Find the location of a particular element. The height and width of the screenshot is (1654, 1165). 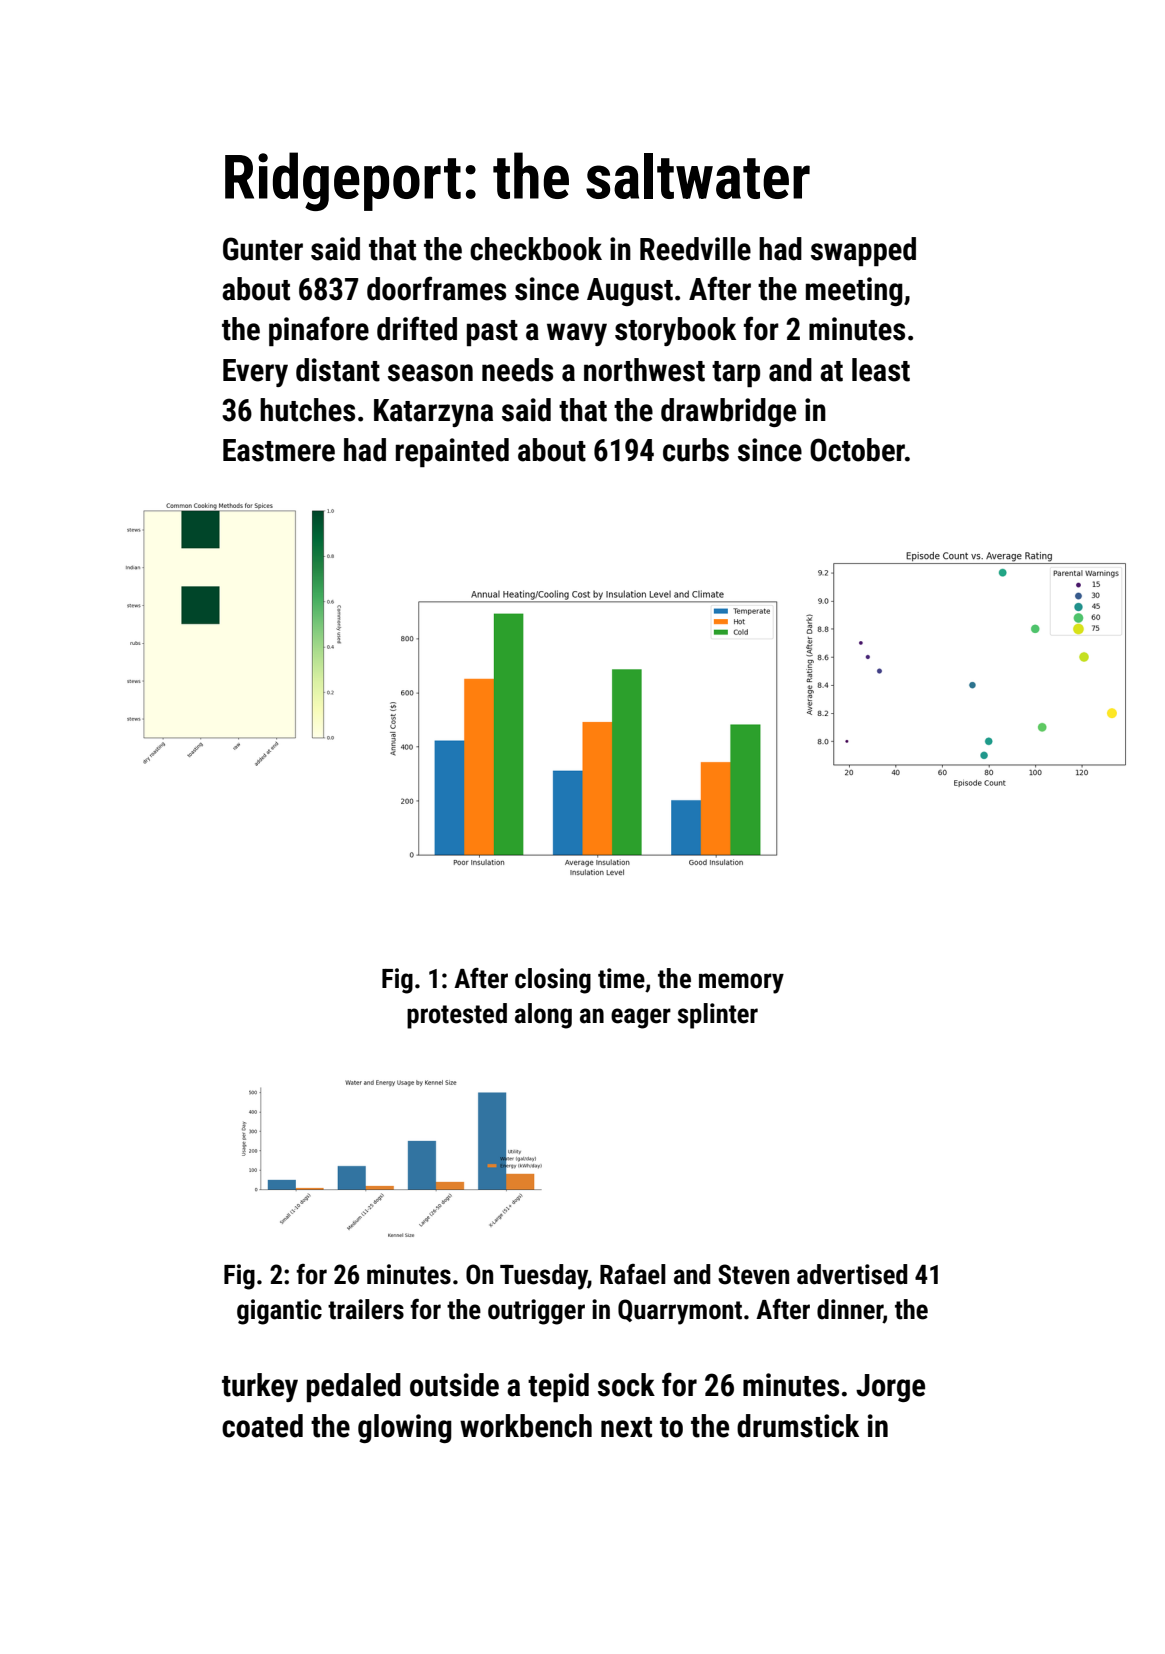

Rafael is located at coordinates (633, 1274).
